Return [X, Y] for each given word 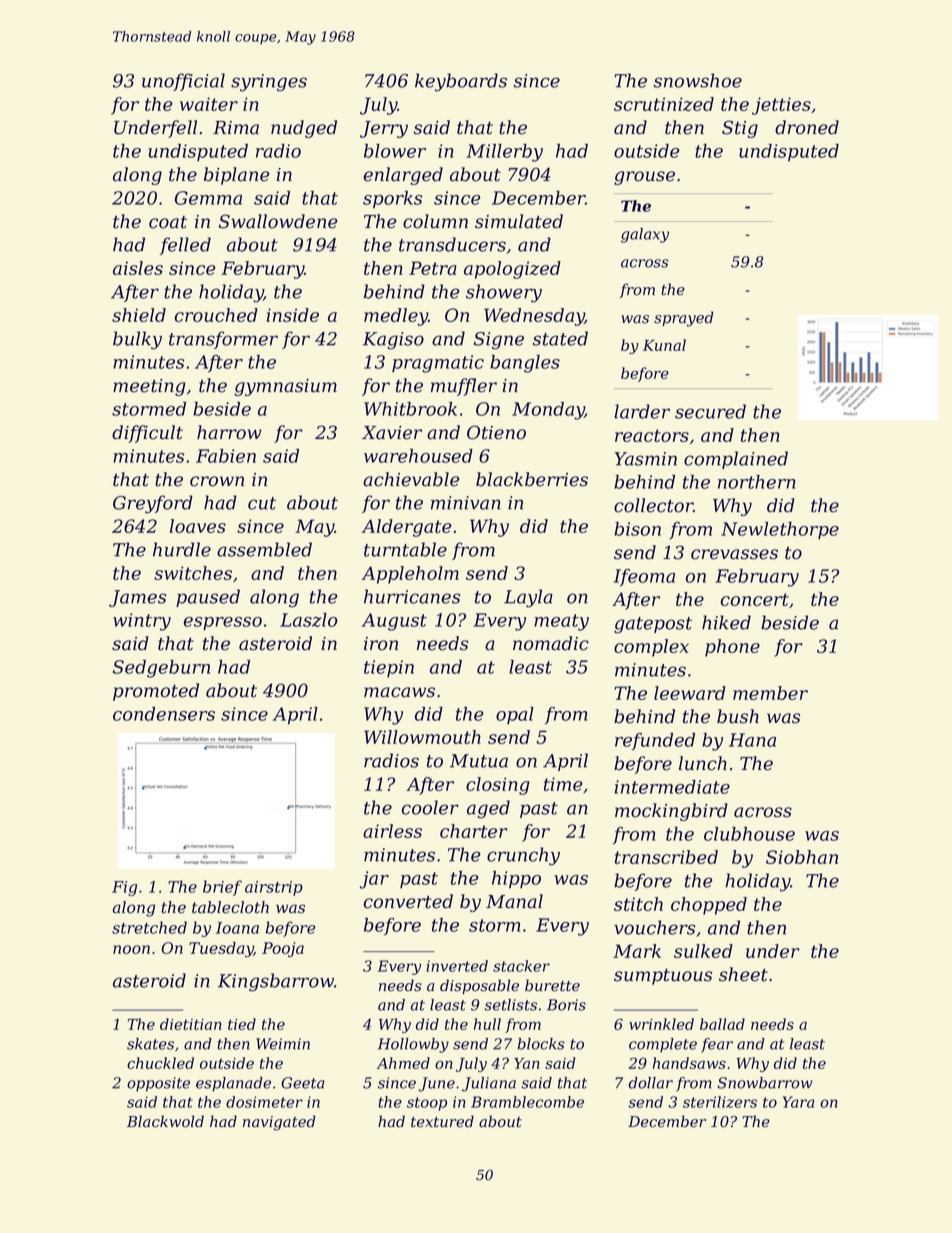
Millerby [504, 153]
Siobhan [802, 857]
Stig [740, 129]
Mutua [479, 761]
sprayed [684, 319]
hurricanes [412, 596]
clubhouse [749, 834]
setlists [511, 1005]
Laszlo [308, 620]
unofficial [183, 82]
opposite [158, 1084]
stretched [149, 927]
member [770, 693]
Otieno [496, 432]
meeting [149, 387]
